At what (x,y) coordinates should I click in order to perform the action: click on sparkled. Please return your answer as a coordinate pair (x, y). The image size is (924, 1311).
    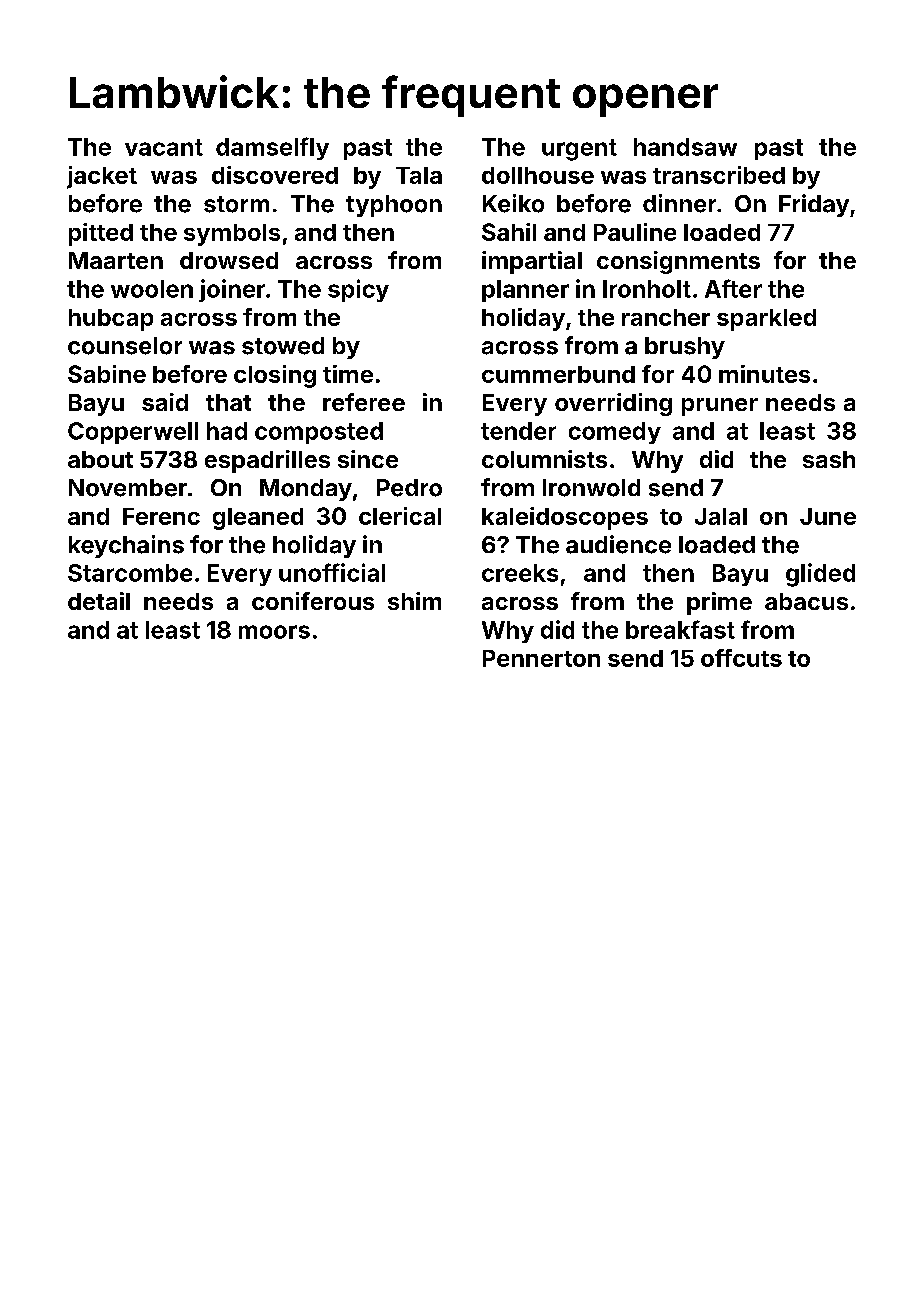
    Looking at the image, I should click on (766, 320).
